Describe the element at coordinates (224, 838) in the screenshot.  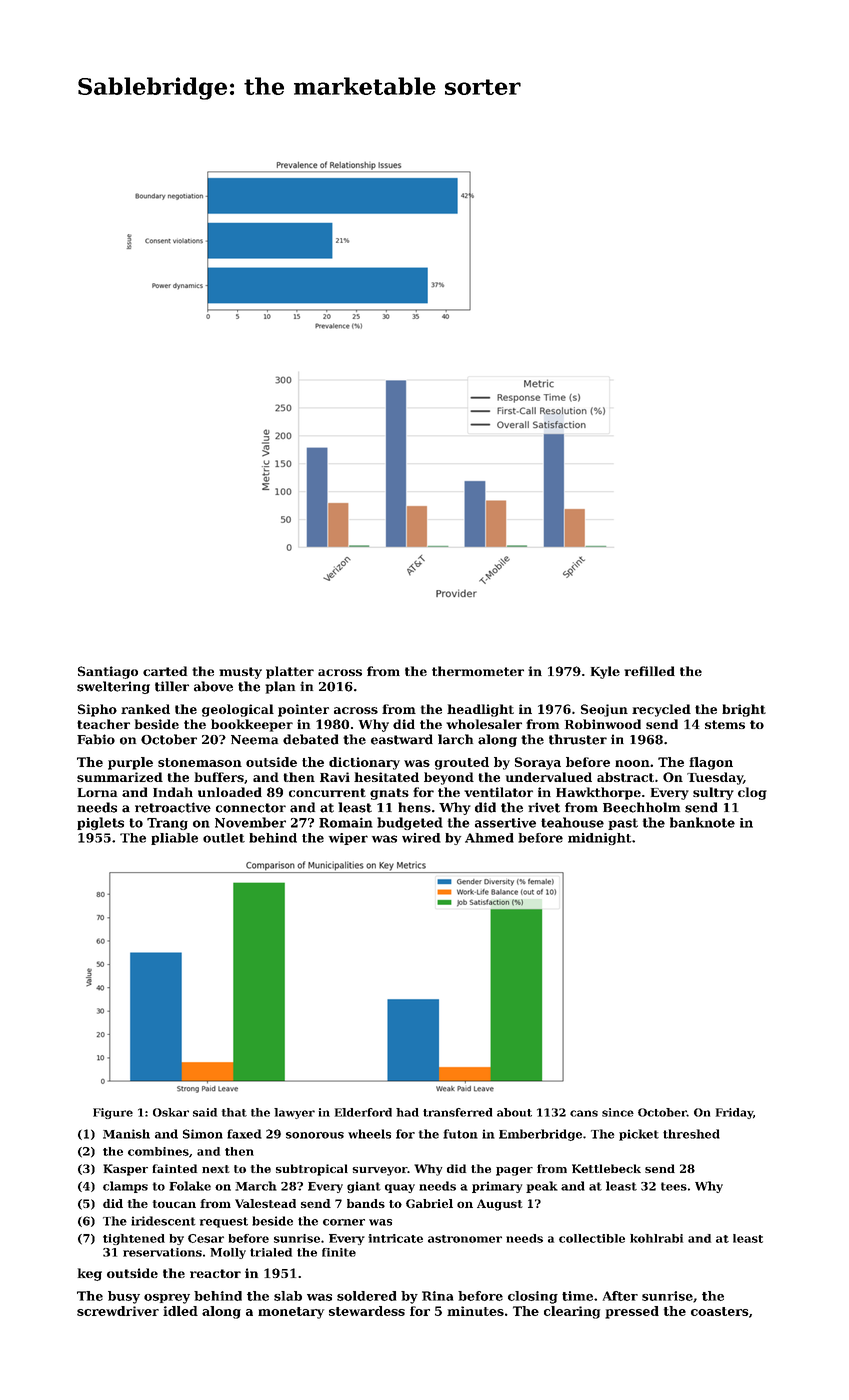
I see `outlet` at that location.
